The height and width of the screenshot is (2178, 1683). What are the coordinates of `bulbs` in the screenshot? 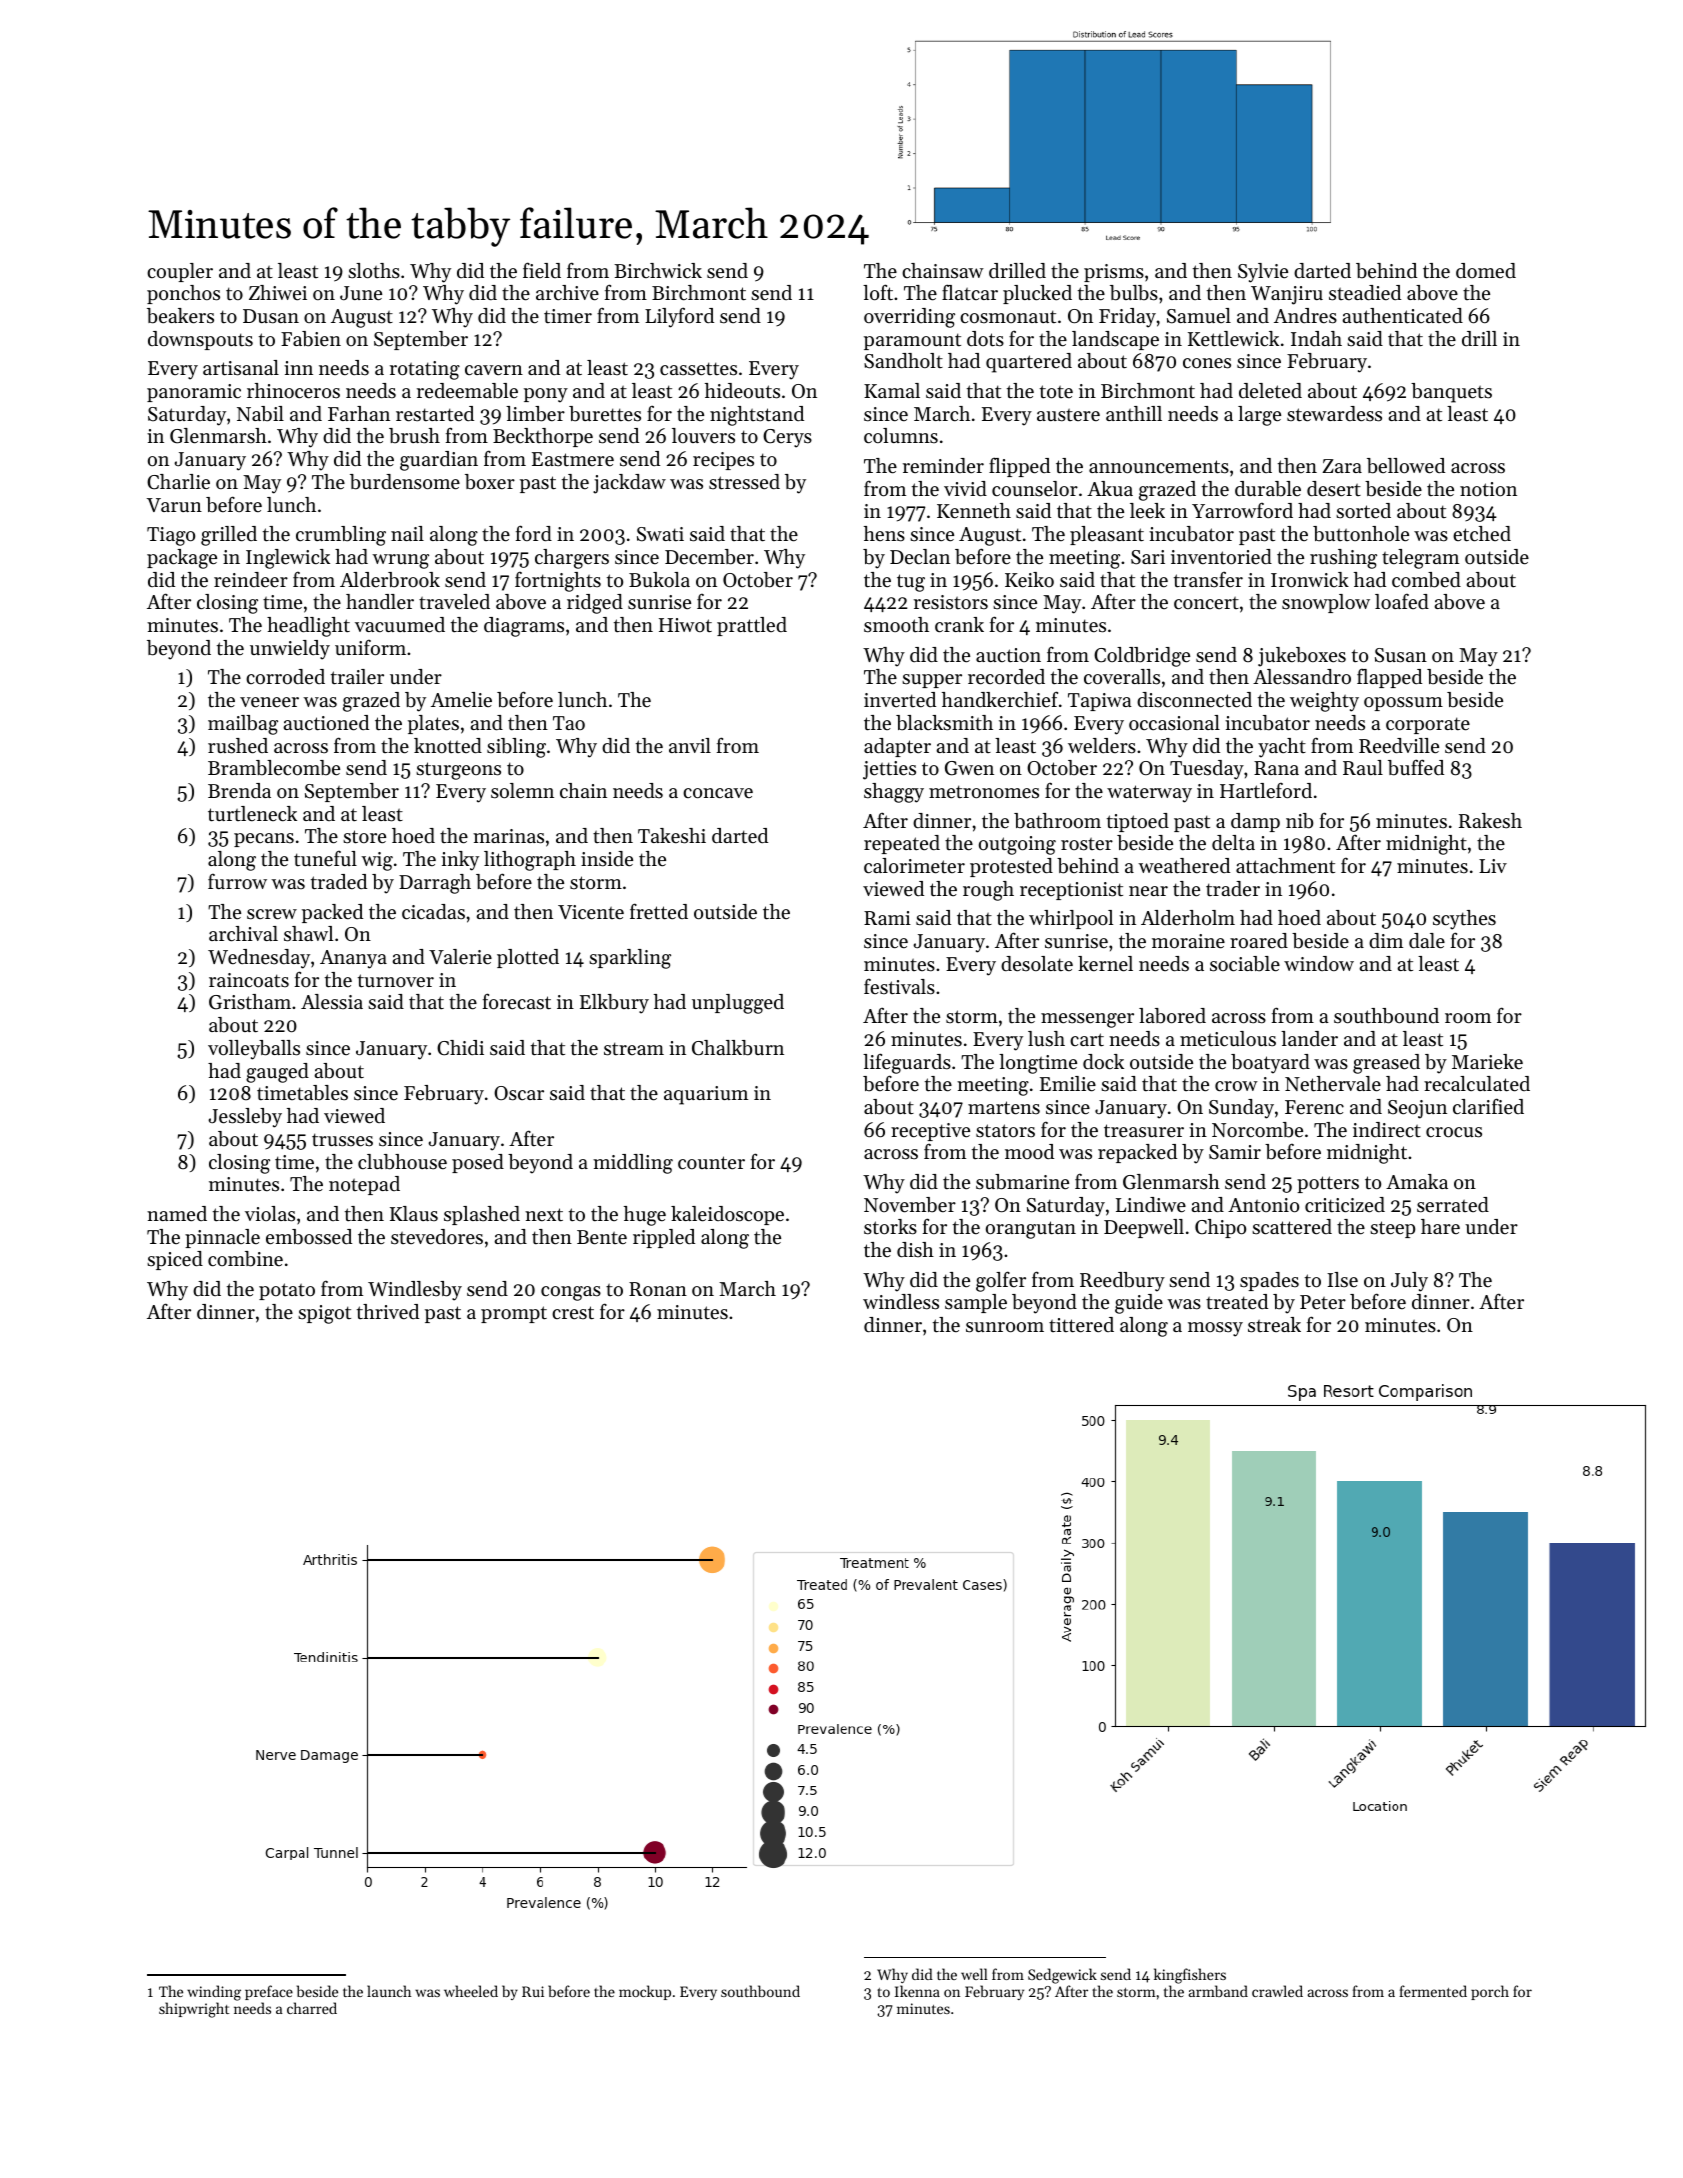 It's located at (1134, 293).
